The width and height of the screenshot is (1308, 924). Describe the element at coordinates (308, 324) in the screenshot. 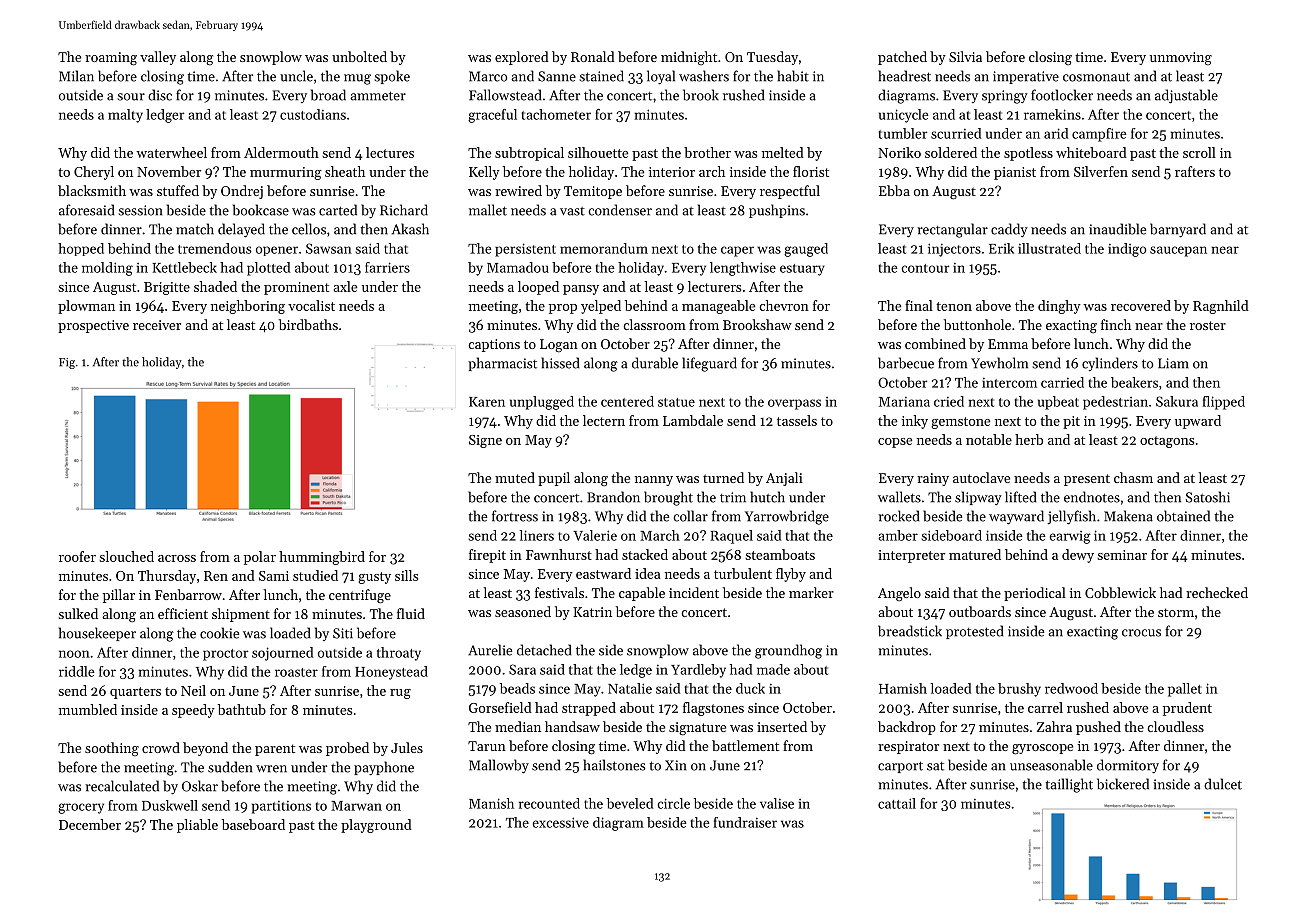

I see `birdbaths` at that location.
